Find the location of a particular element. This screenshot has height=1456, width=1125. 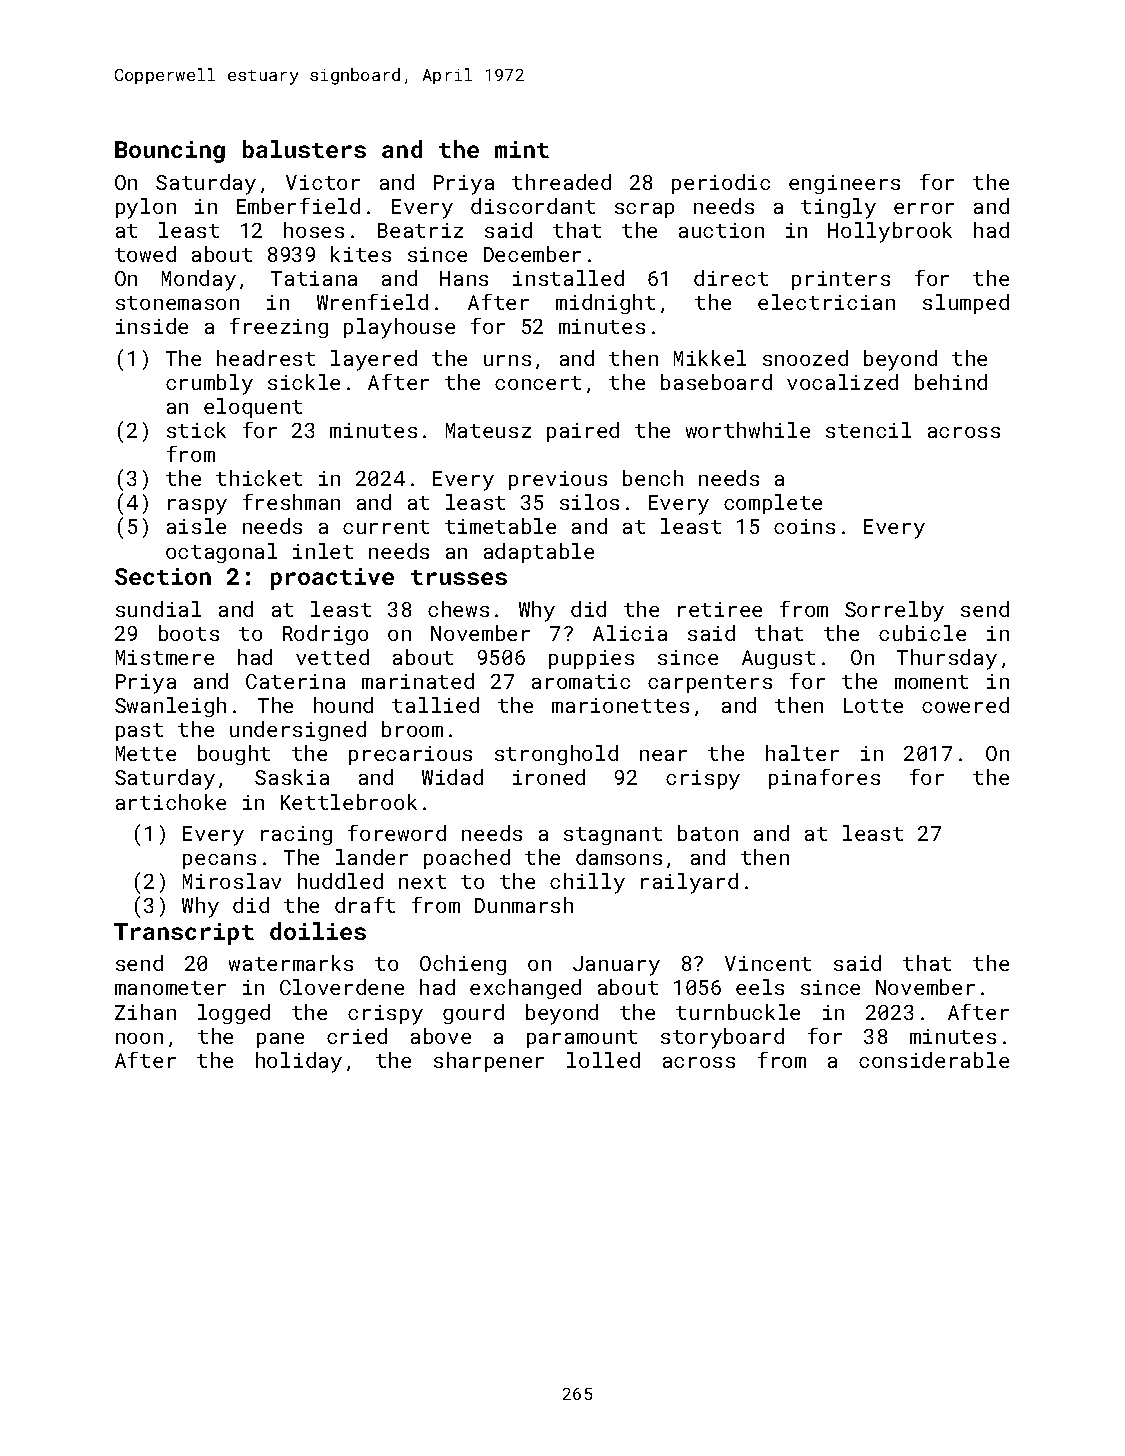

Vincent is located at coordinates (768, 963).
